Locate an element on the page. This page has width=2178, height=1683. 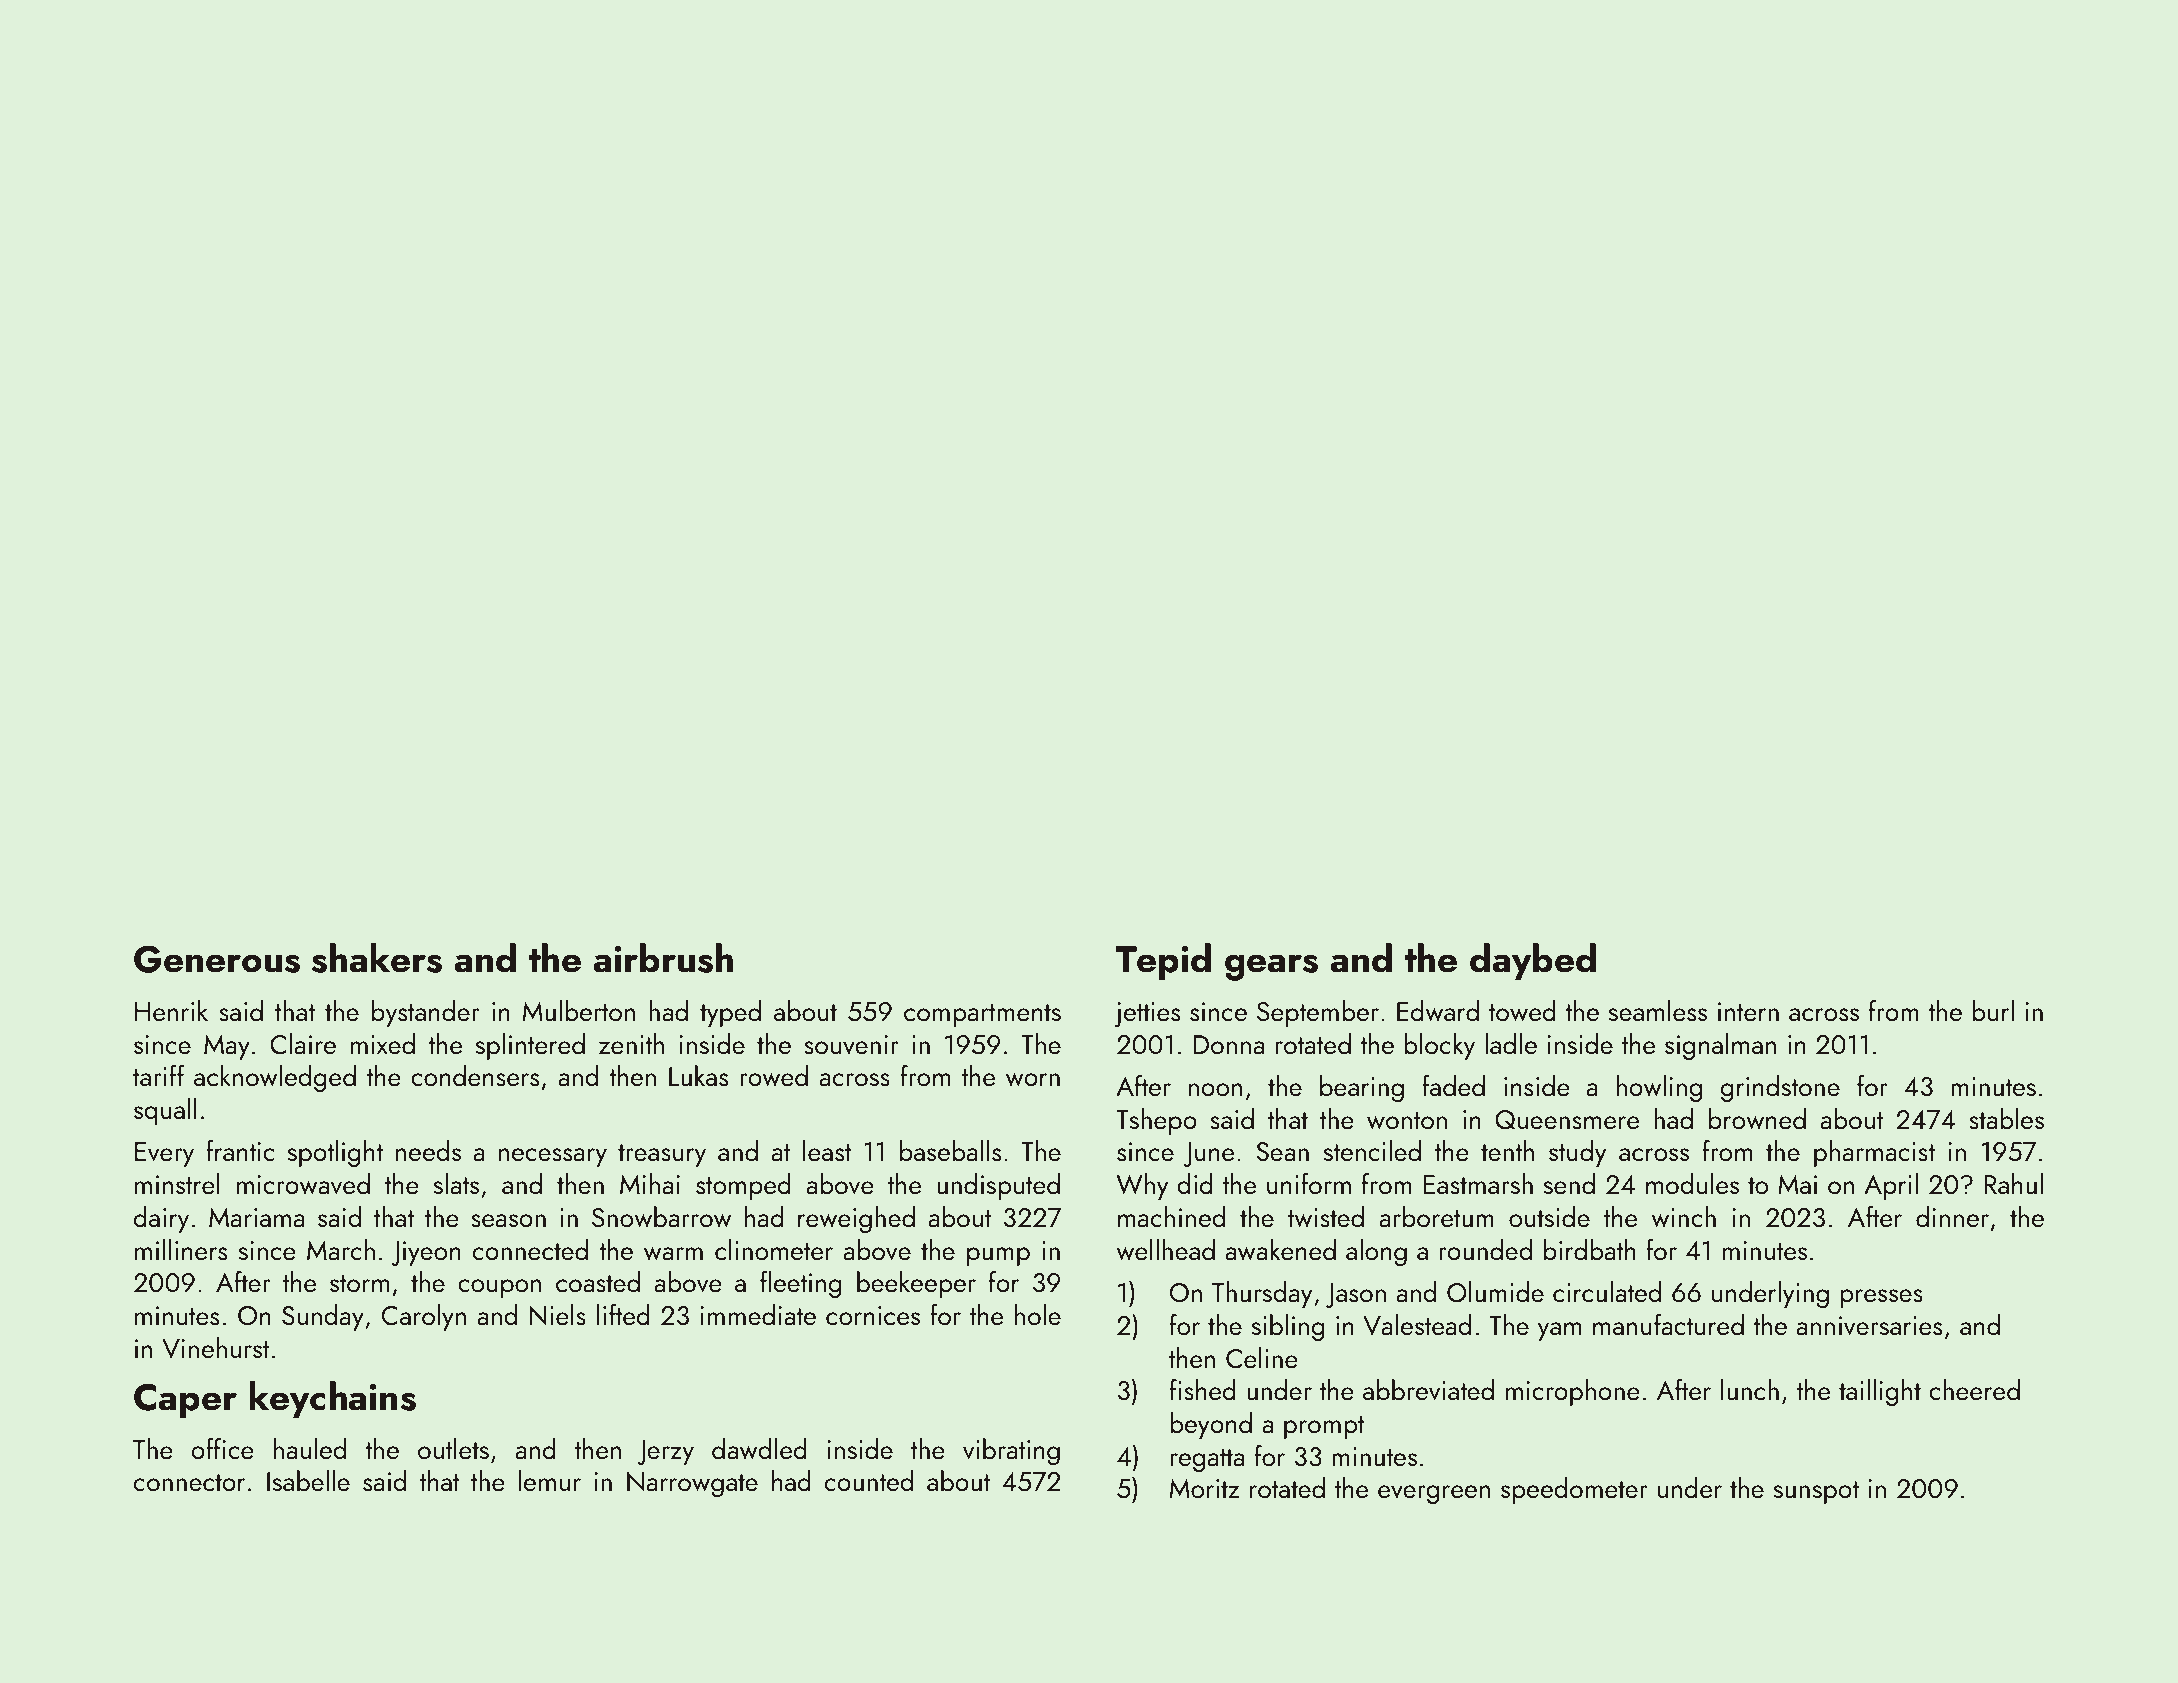
burl is located at coordinates (1993, 1010).
